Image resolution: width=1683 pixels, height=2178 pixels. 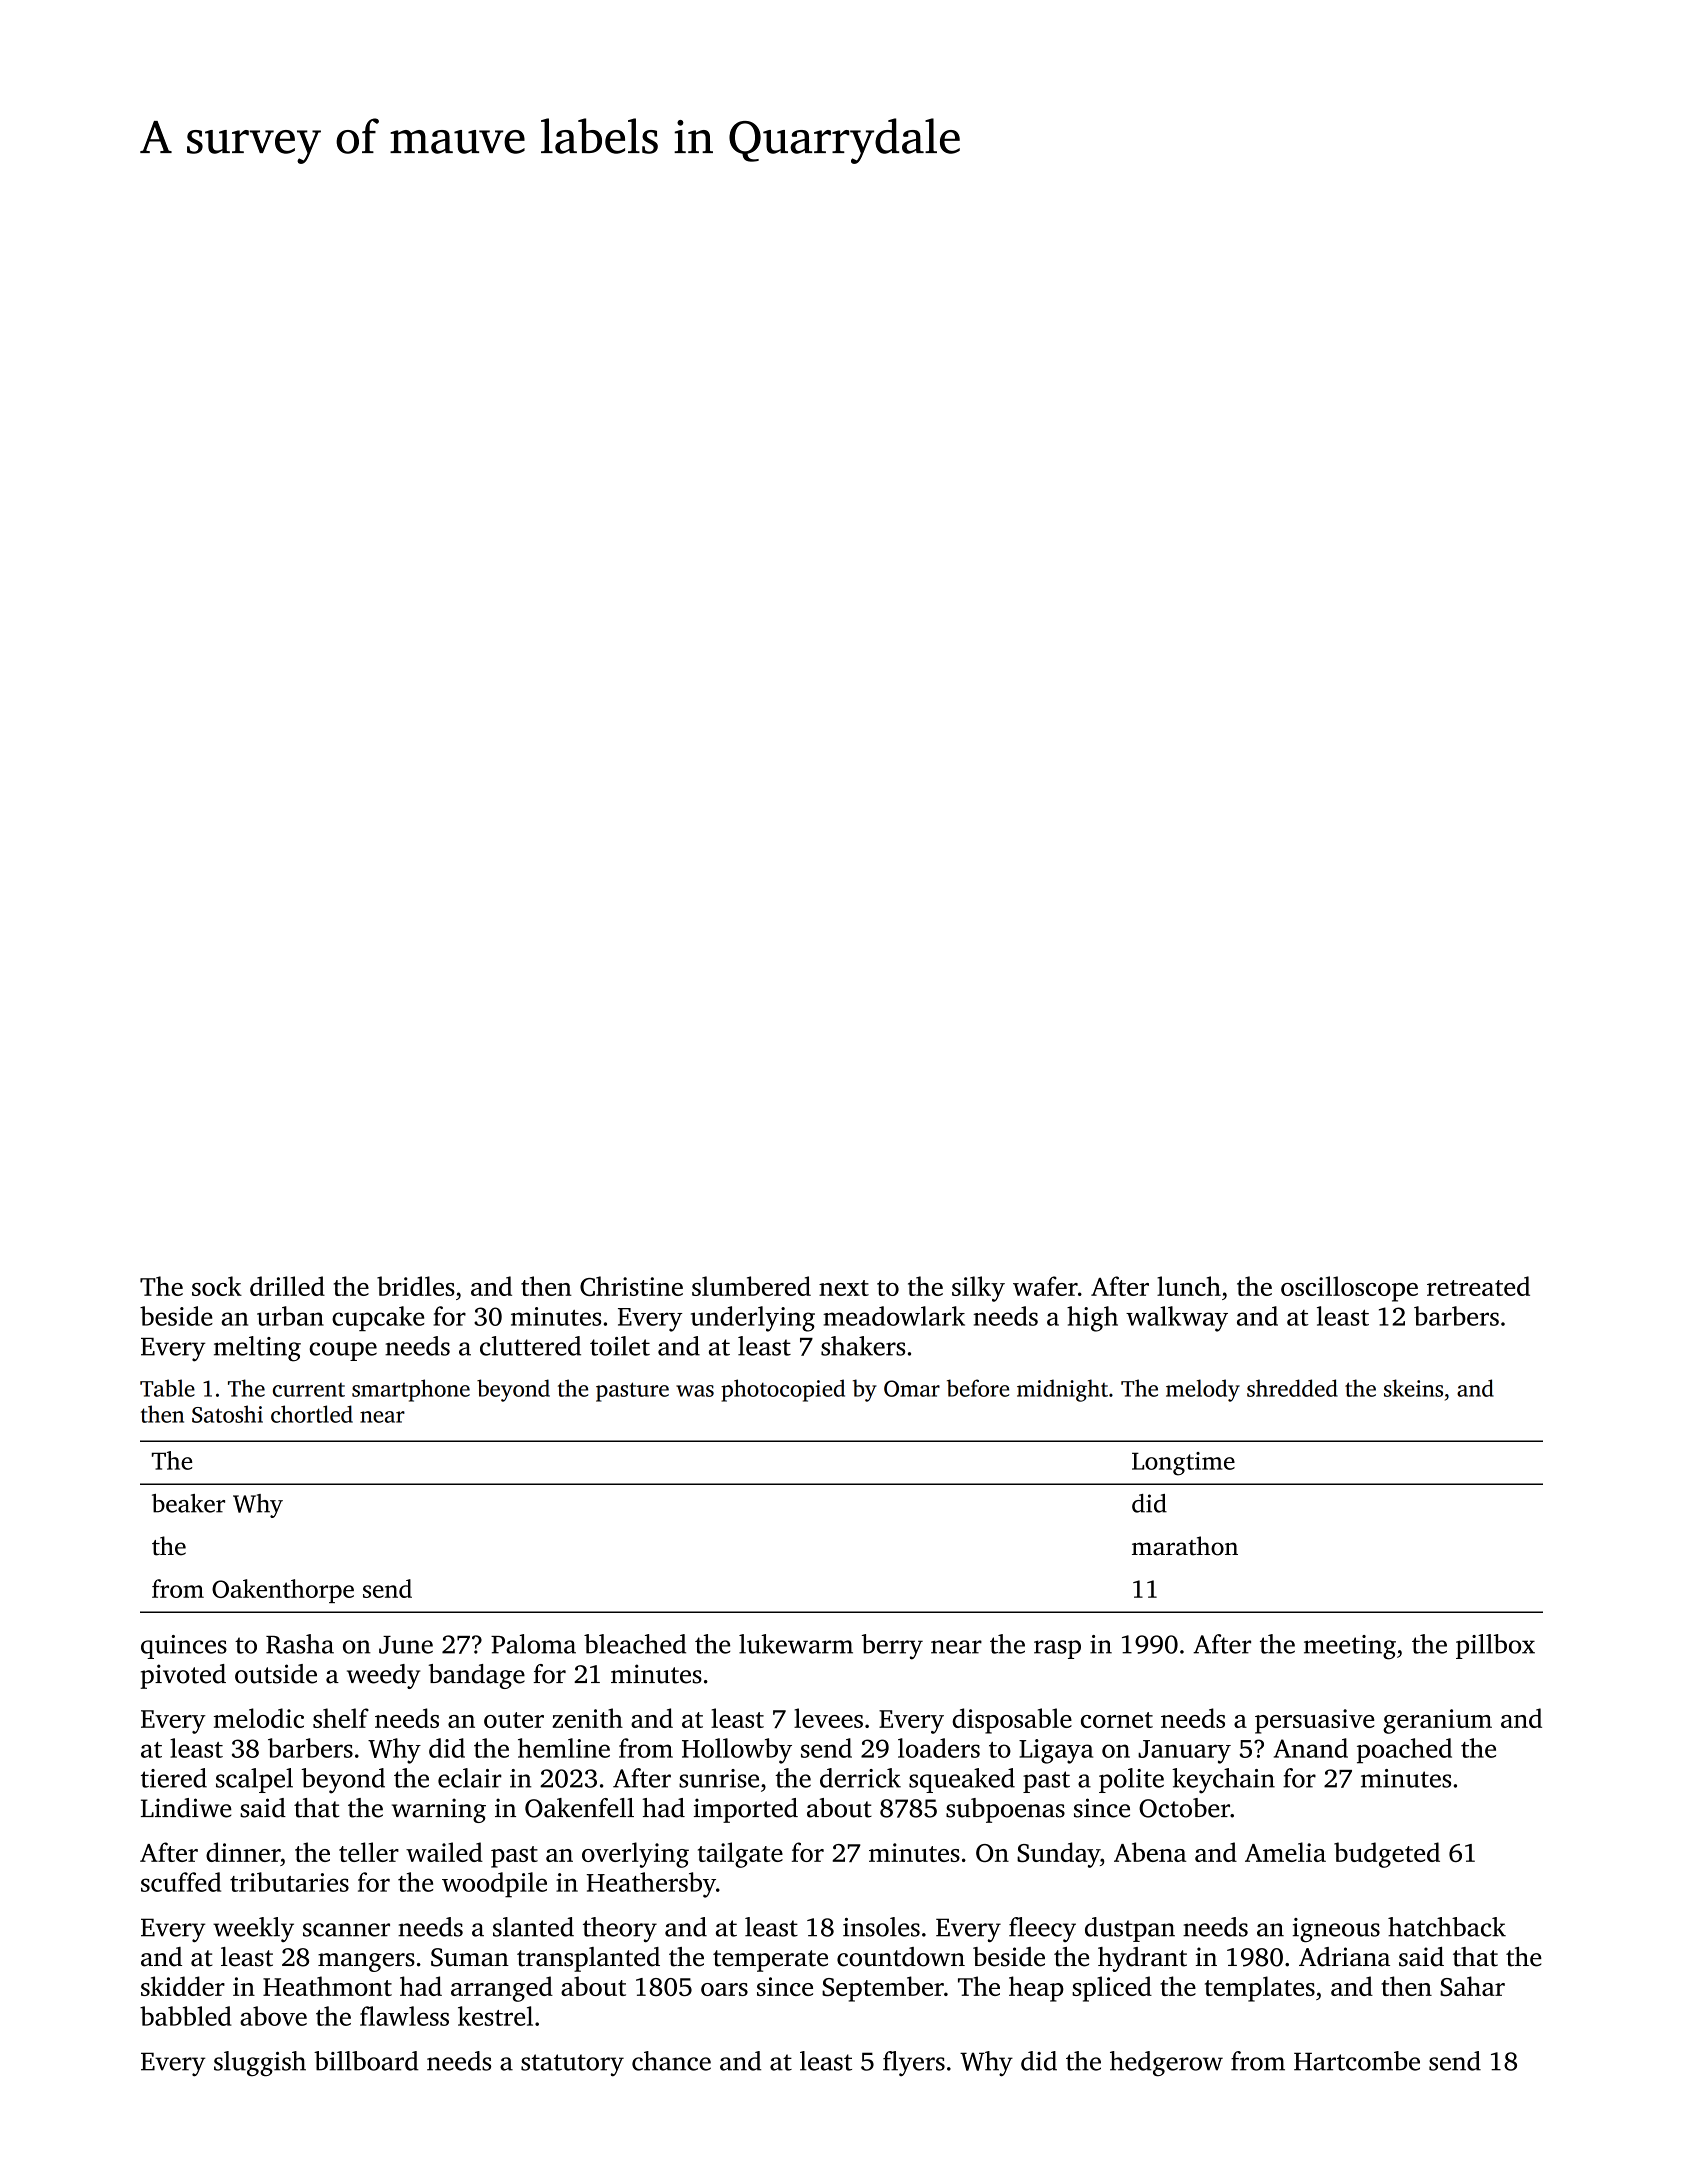 What do you see at coordinates (671, 2061) in the image?
I see `chance` at bounding box center [671, 2061].
